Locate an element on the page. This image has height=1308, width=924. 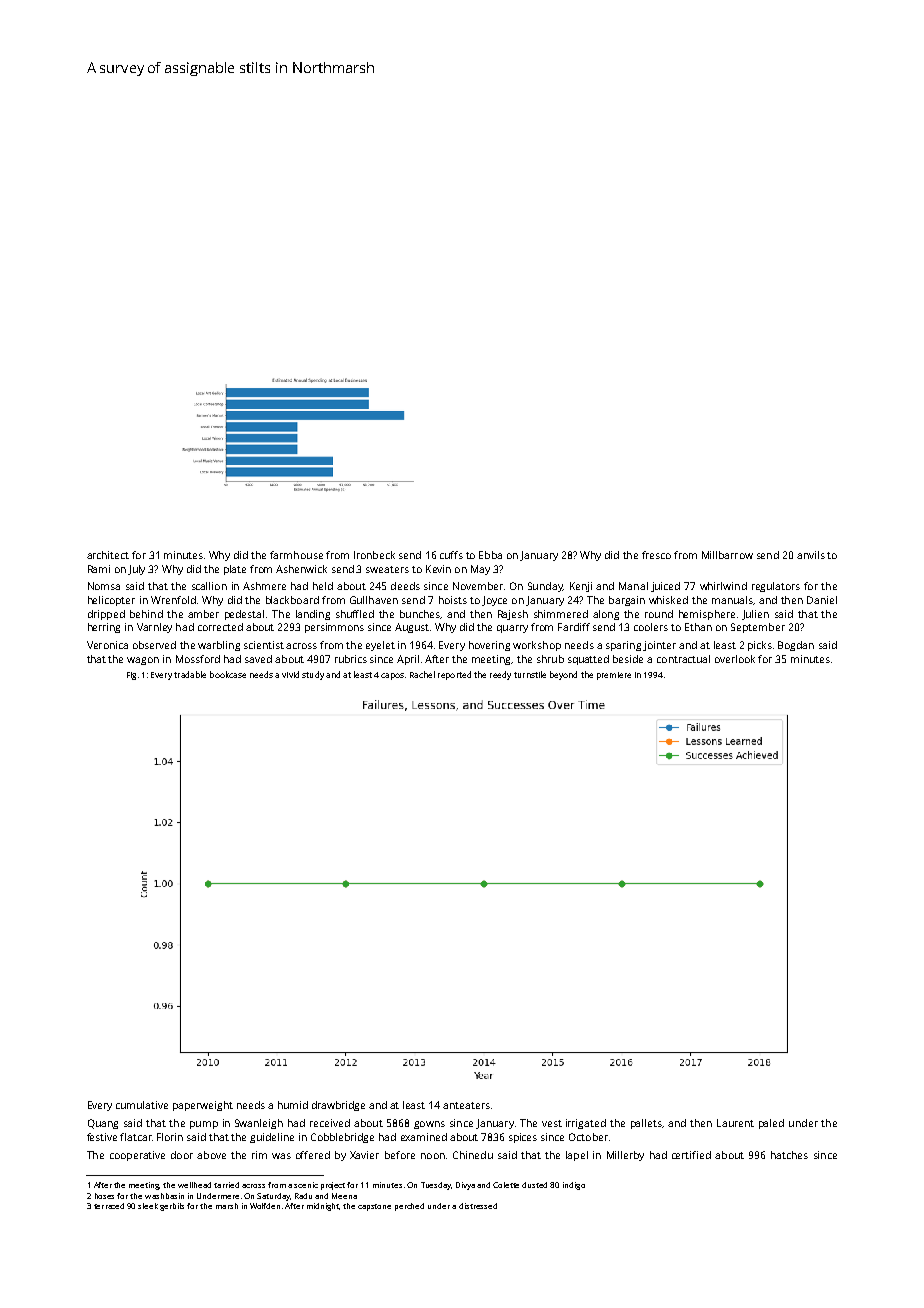
pallets is located at coordinates (646, 1124).
